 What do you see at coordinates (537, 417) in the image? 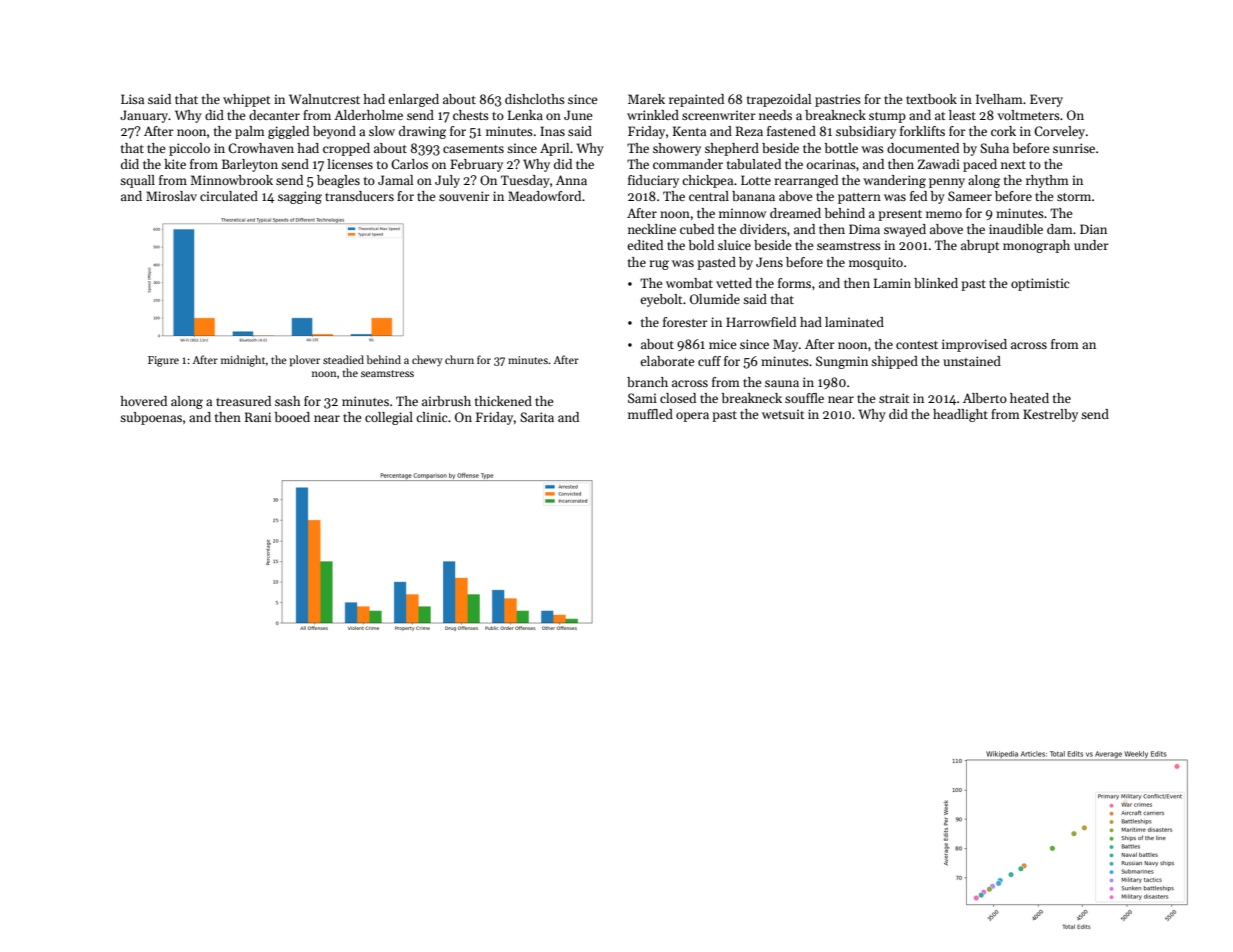
I see `Sarita` at bounding box center [537, 417].
